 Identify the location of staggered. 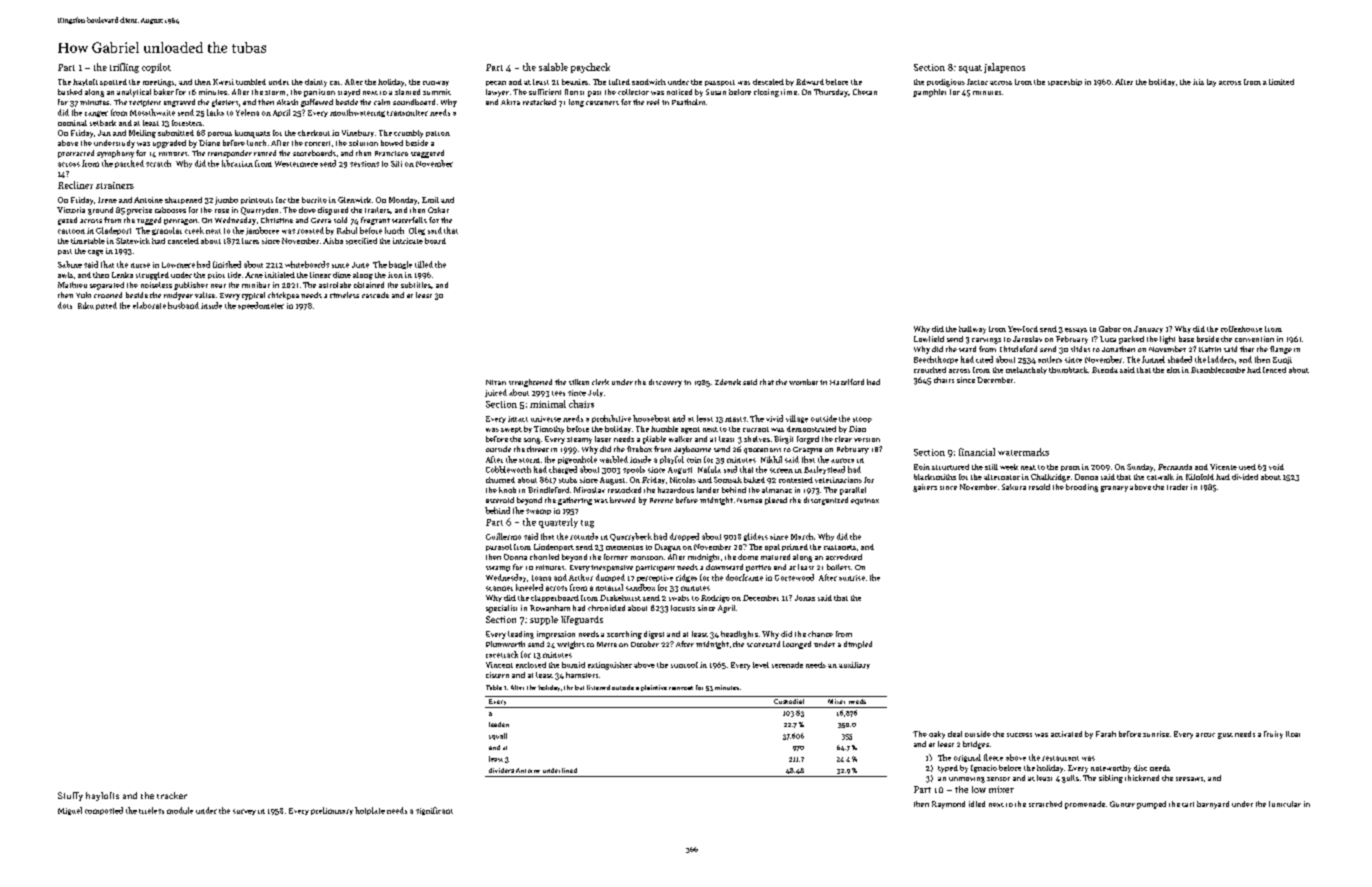
(427, 154).
